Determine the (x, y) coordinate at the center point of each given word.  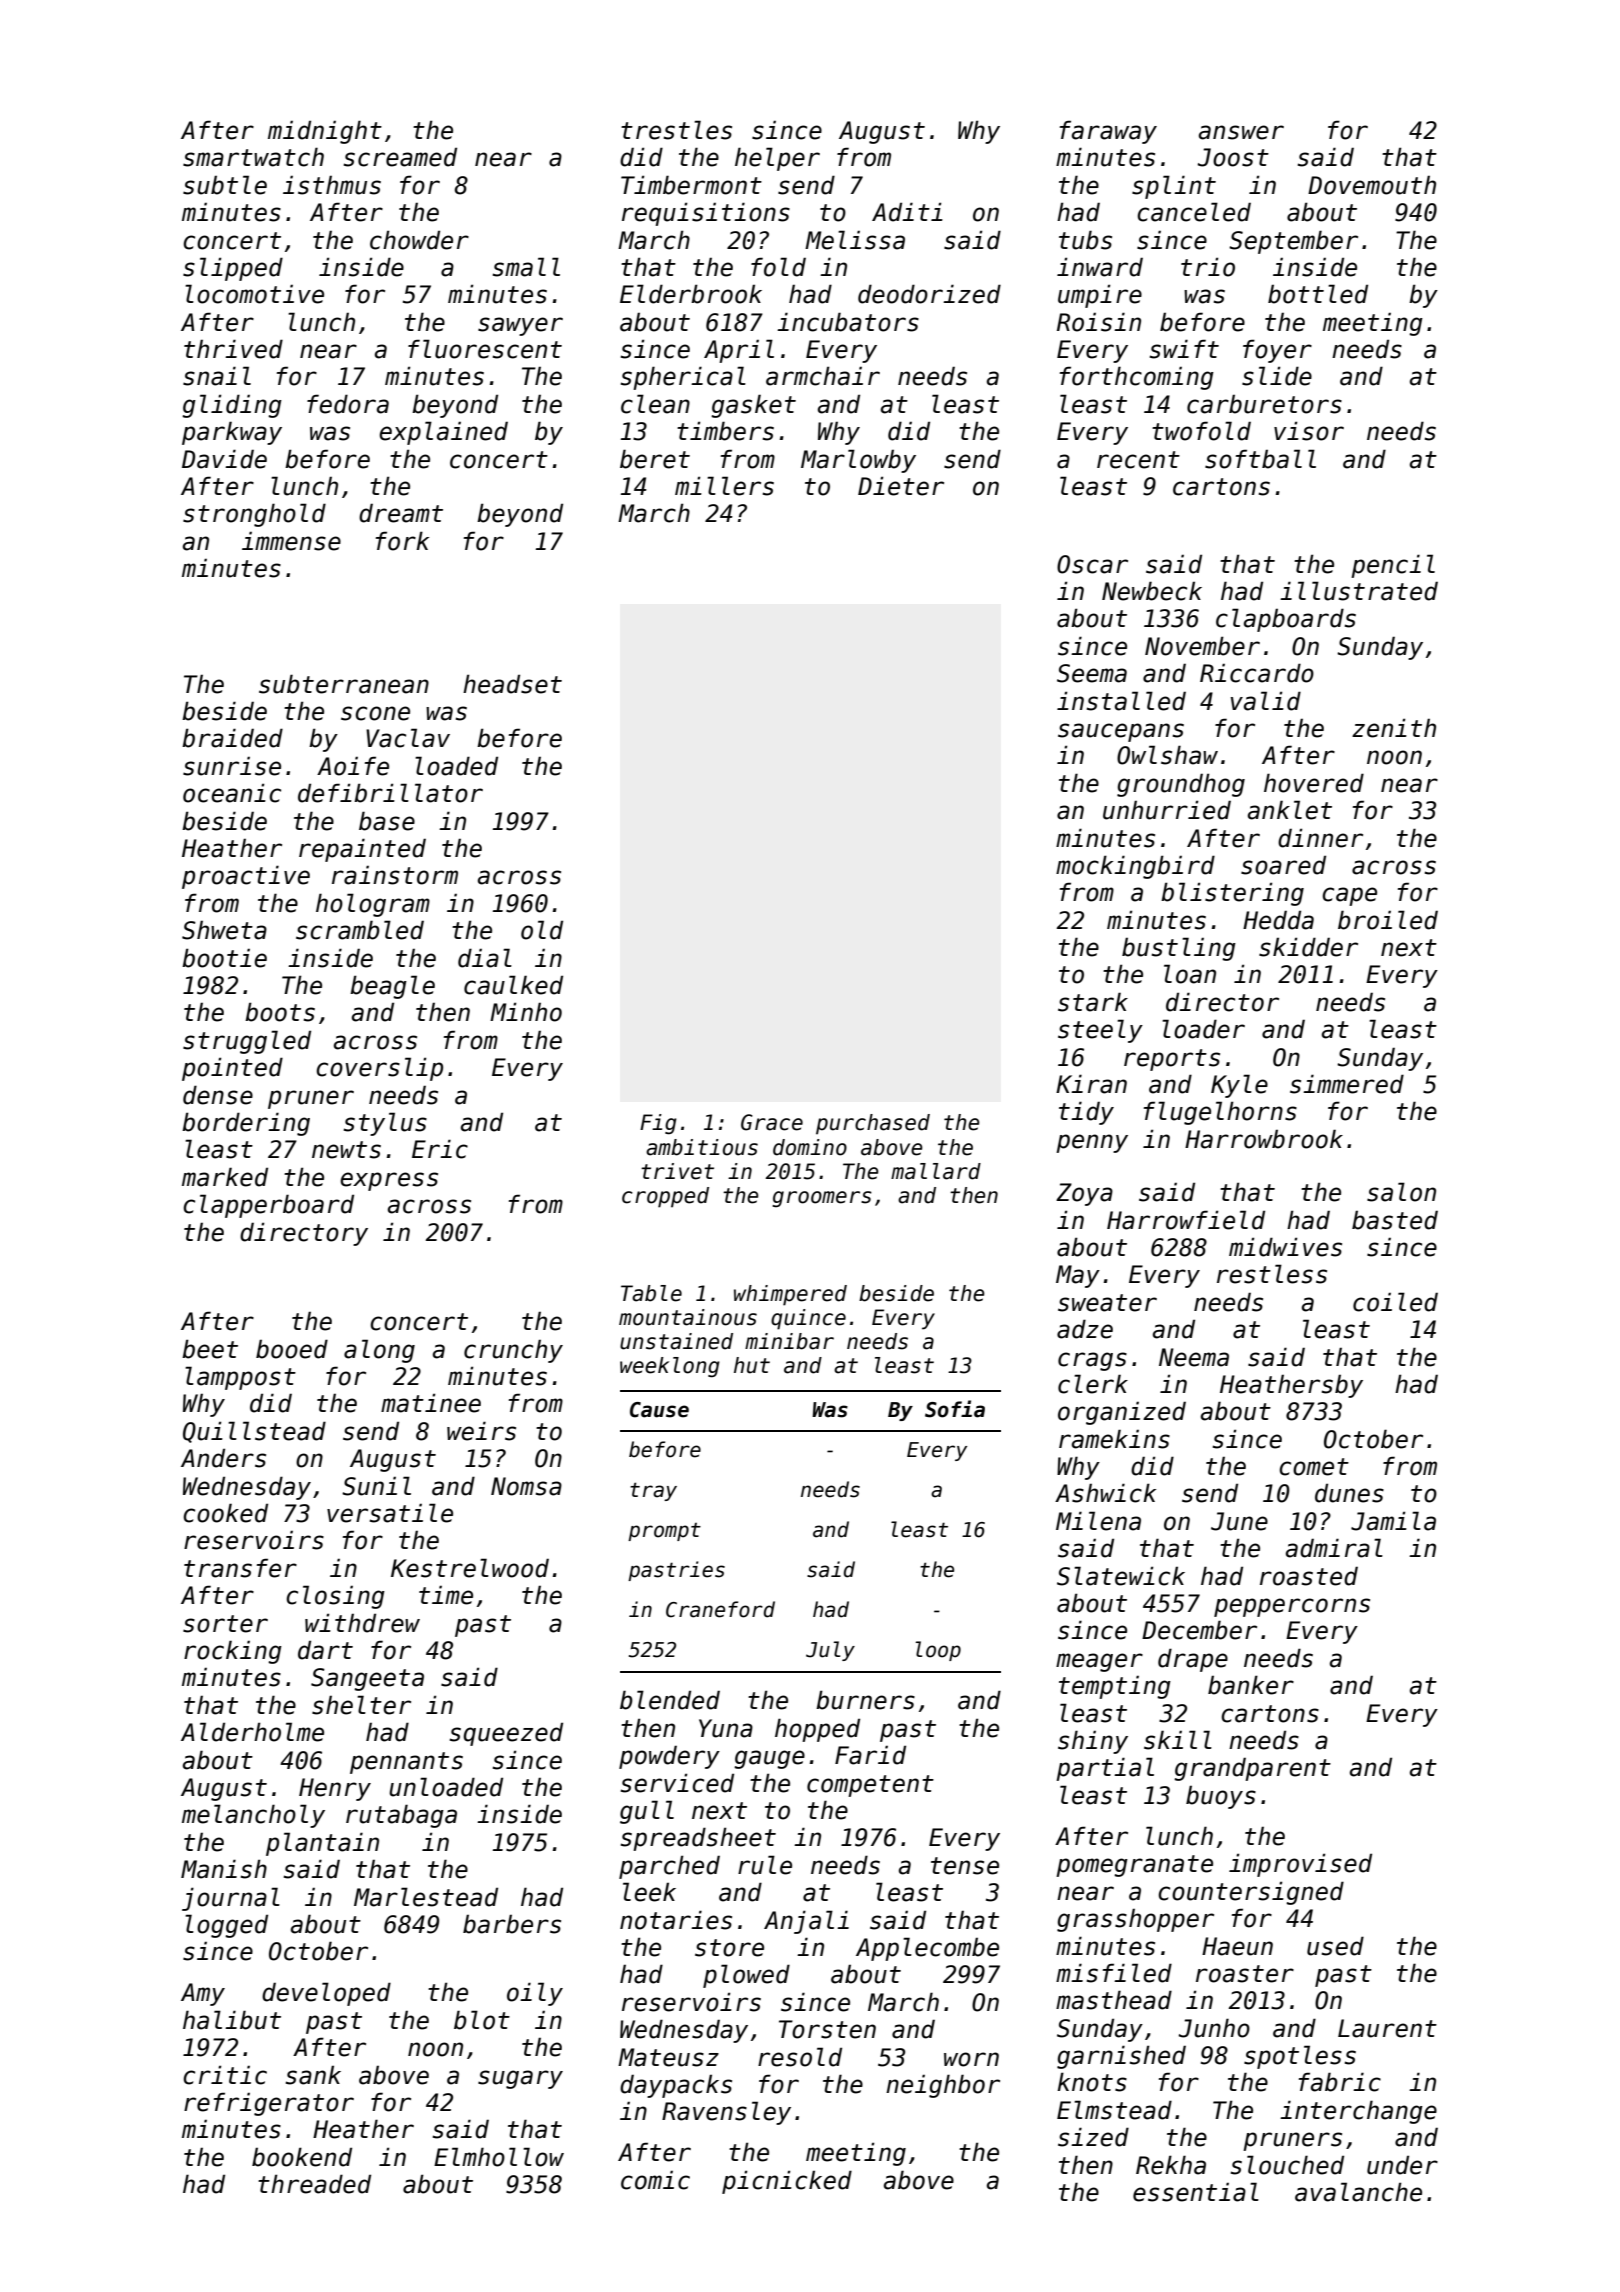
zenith (1394, 728)
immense (291, 541)
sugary (520, 2079)
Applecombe (927, 1949)
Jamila (1393, 1521)
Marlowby (858, 461)
